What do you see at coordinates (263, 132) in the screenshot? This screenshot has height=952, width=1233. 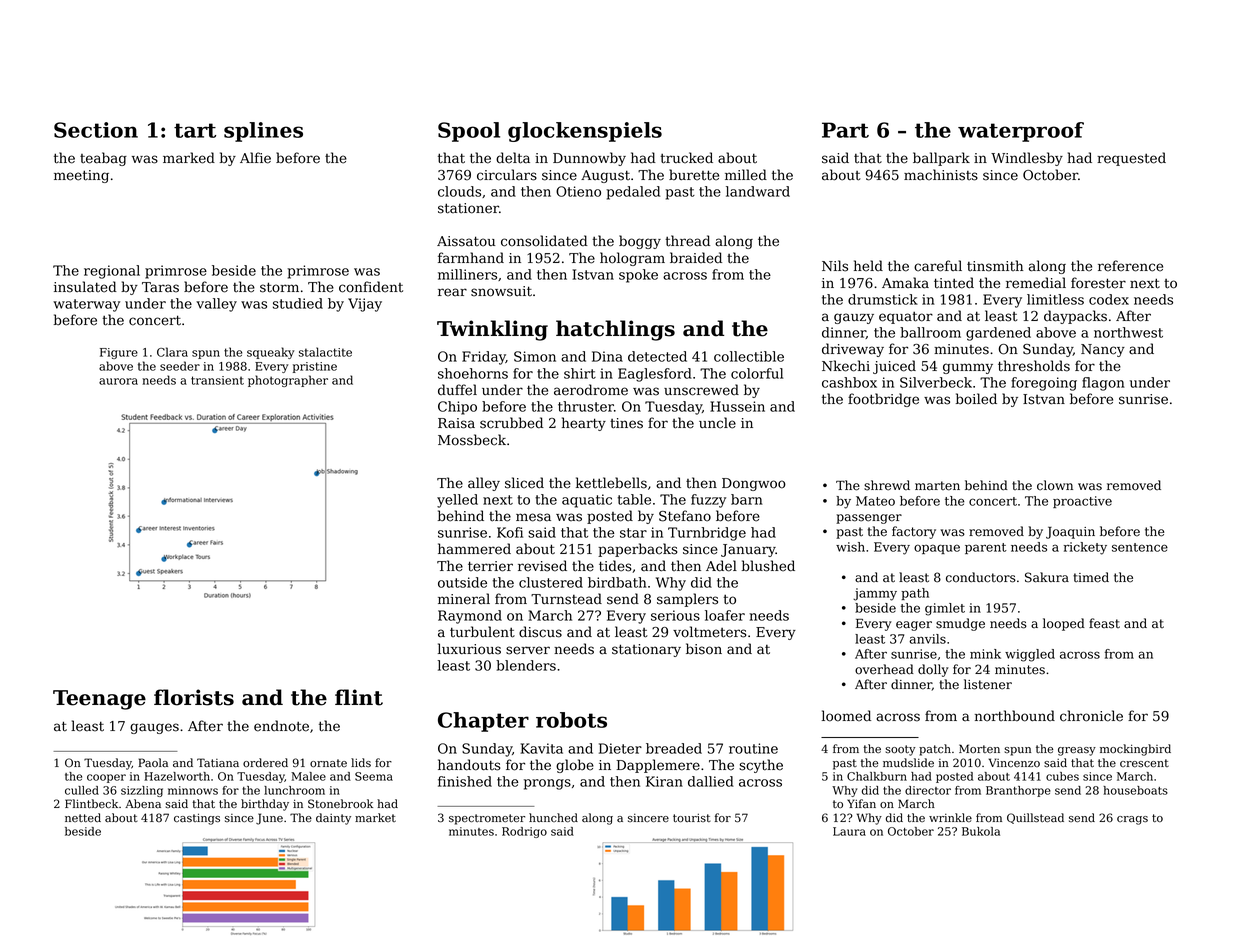 I see `splines` at bounding box center [263, 132].
